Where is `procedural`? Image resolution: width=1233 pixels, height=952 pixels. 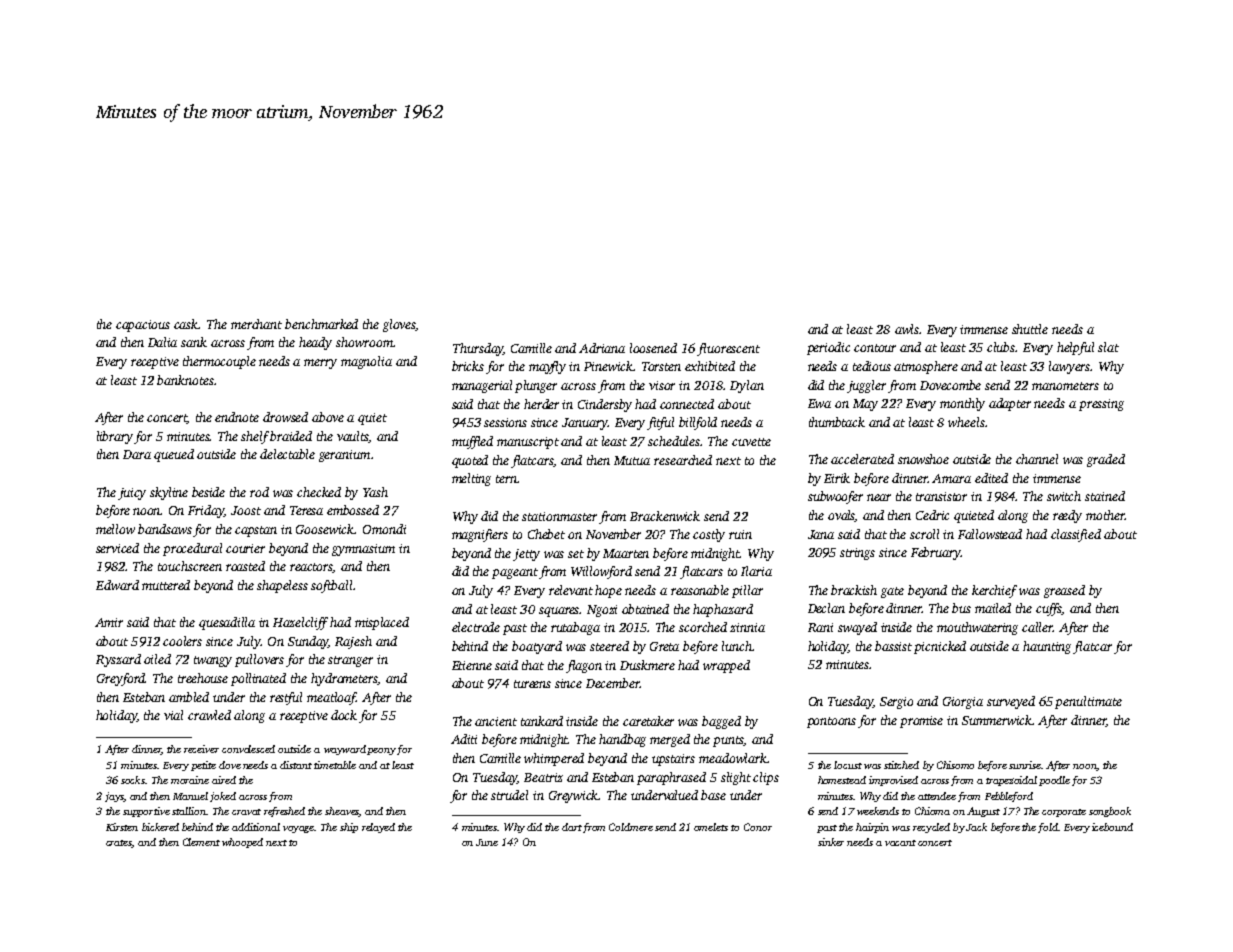
procedural is located at coordinates (192, 549).
